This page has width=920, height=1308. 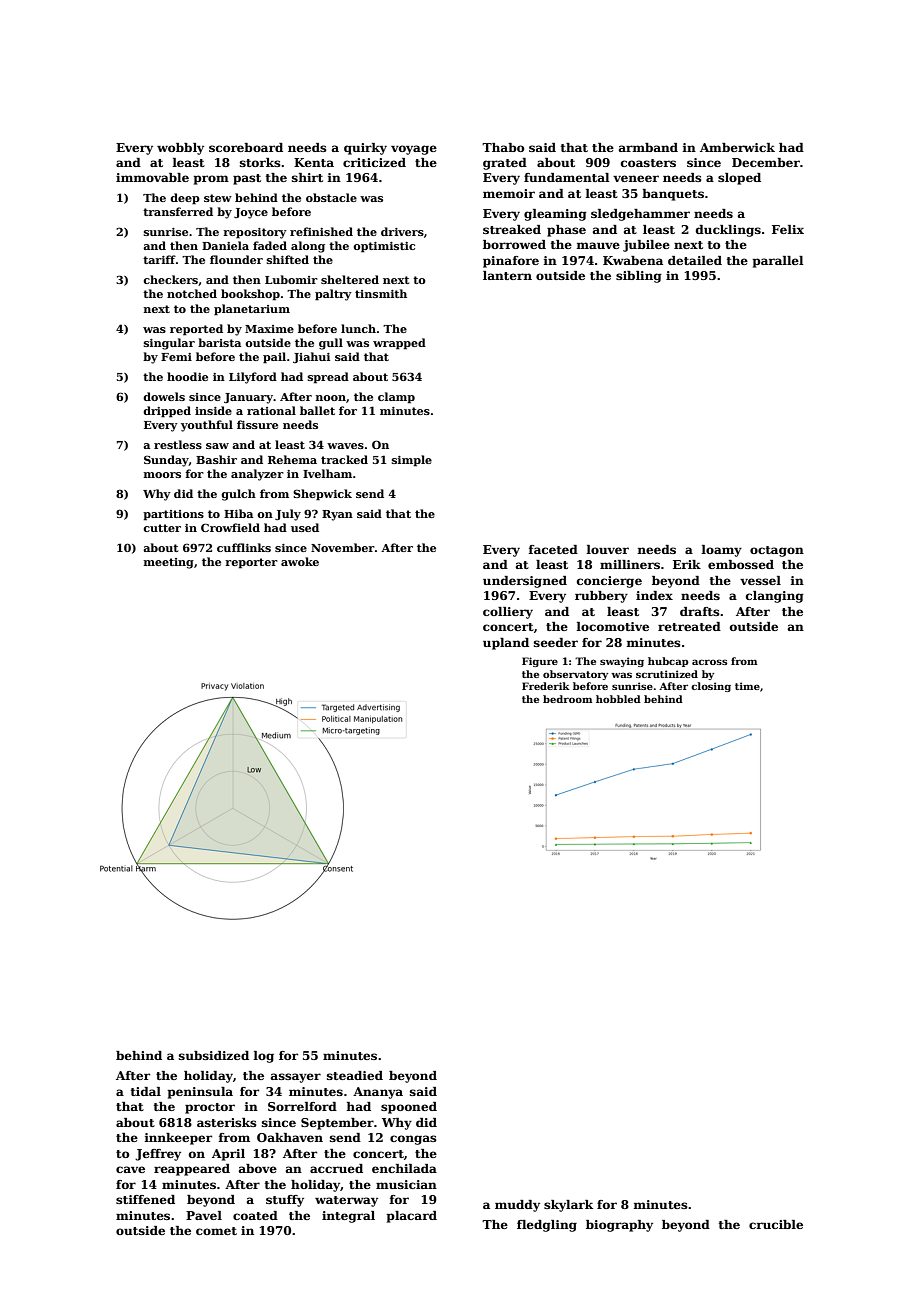 I want to click on biography, so click(x=619, y=1226).
